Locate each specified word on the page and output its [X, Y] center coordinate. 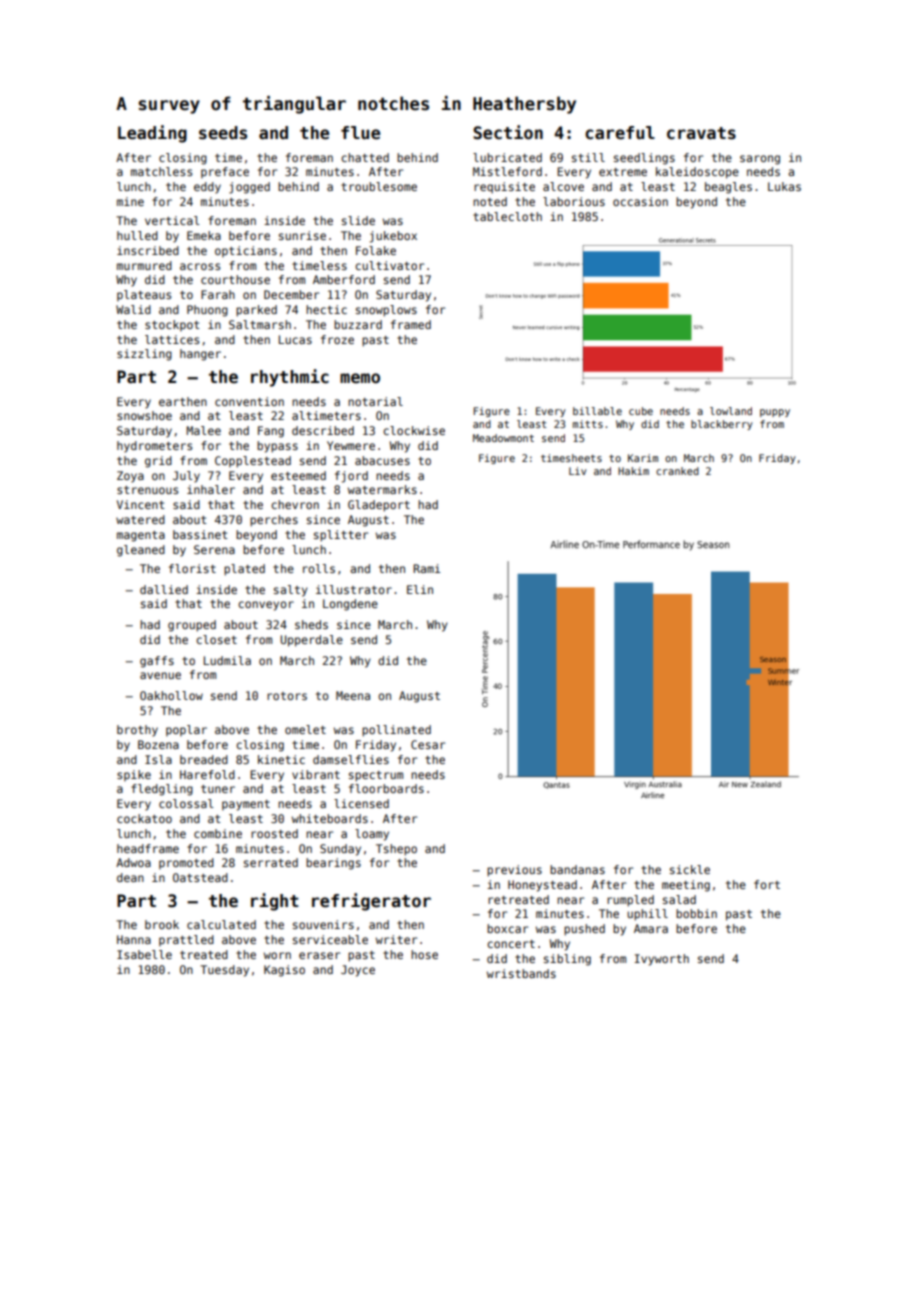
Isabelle [144, 954]
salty [291, 591]
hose [424, 954]
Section [508, 132]
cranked [677, 471]
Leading [152, 134]
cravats [701, 133]
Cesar [428, 744]
